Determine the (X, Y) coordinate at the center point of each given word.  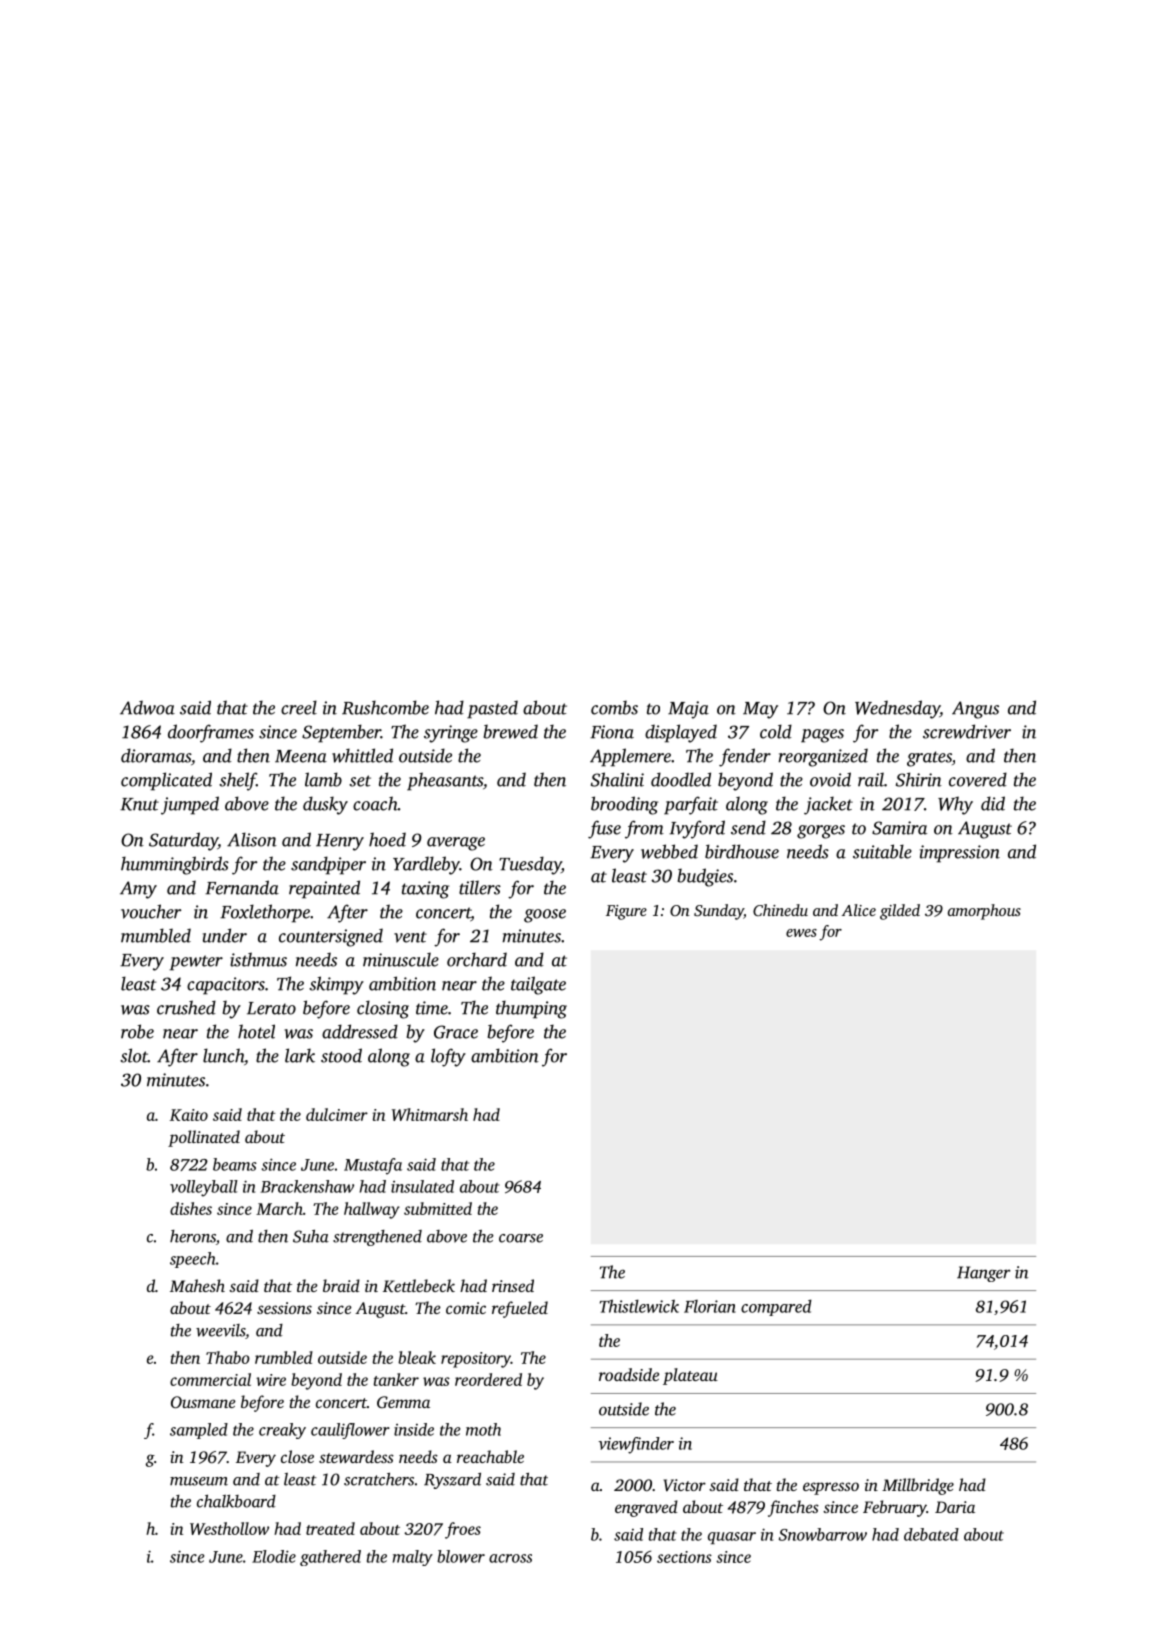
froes (463, 1530)
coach (375, 803)
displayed (681, 733)
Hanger (984, 1274)
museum (199, 1481)
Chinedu (780, 910)
